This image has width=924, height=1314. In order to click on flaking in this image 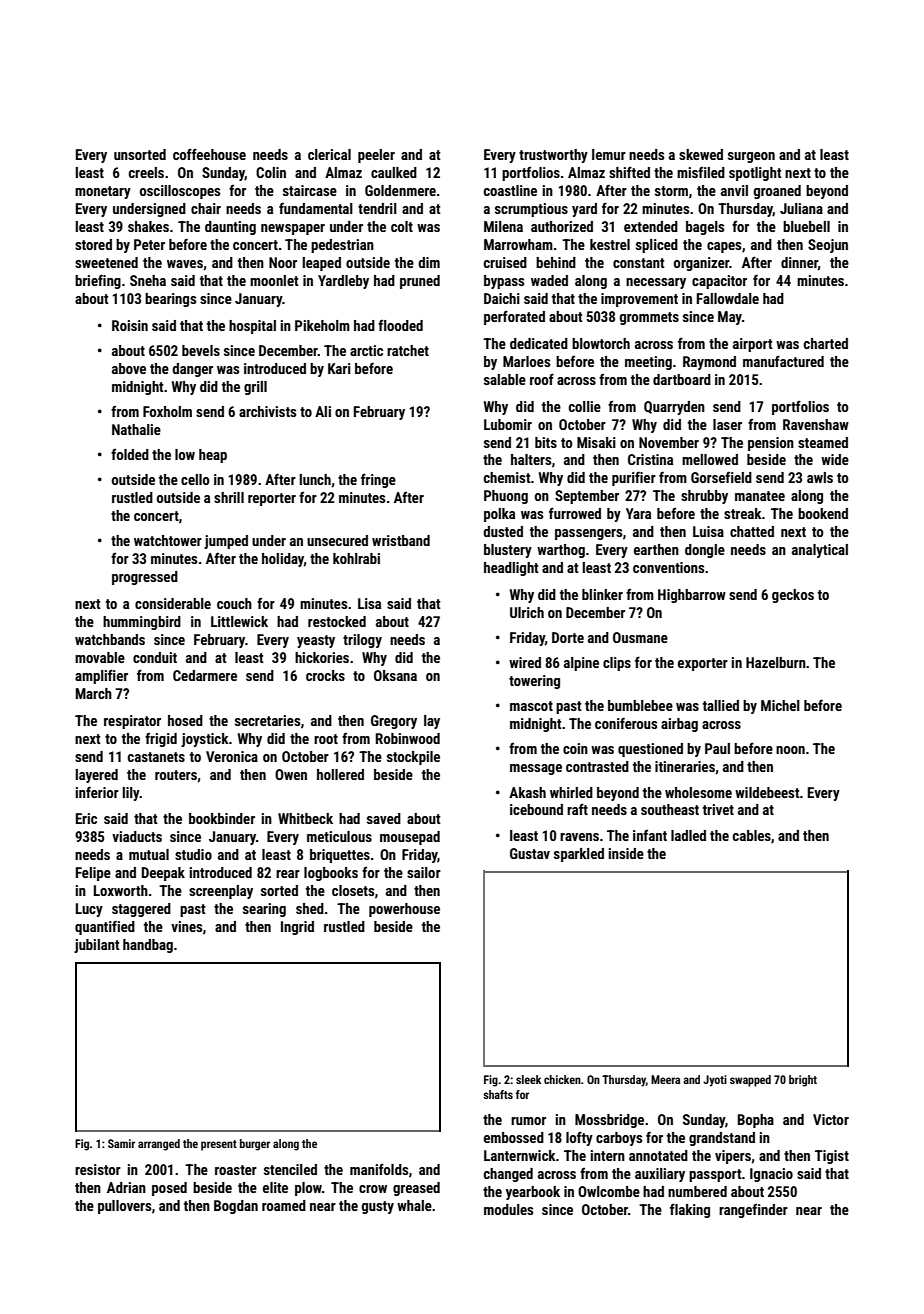, I will do `click(690, 1210)`.
